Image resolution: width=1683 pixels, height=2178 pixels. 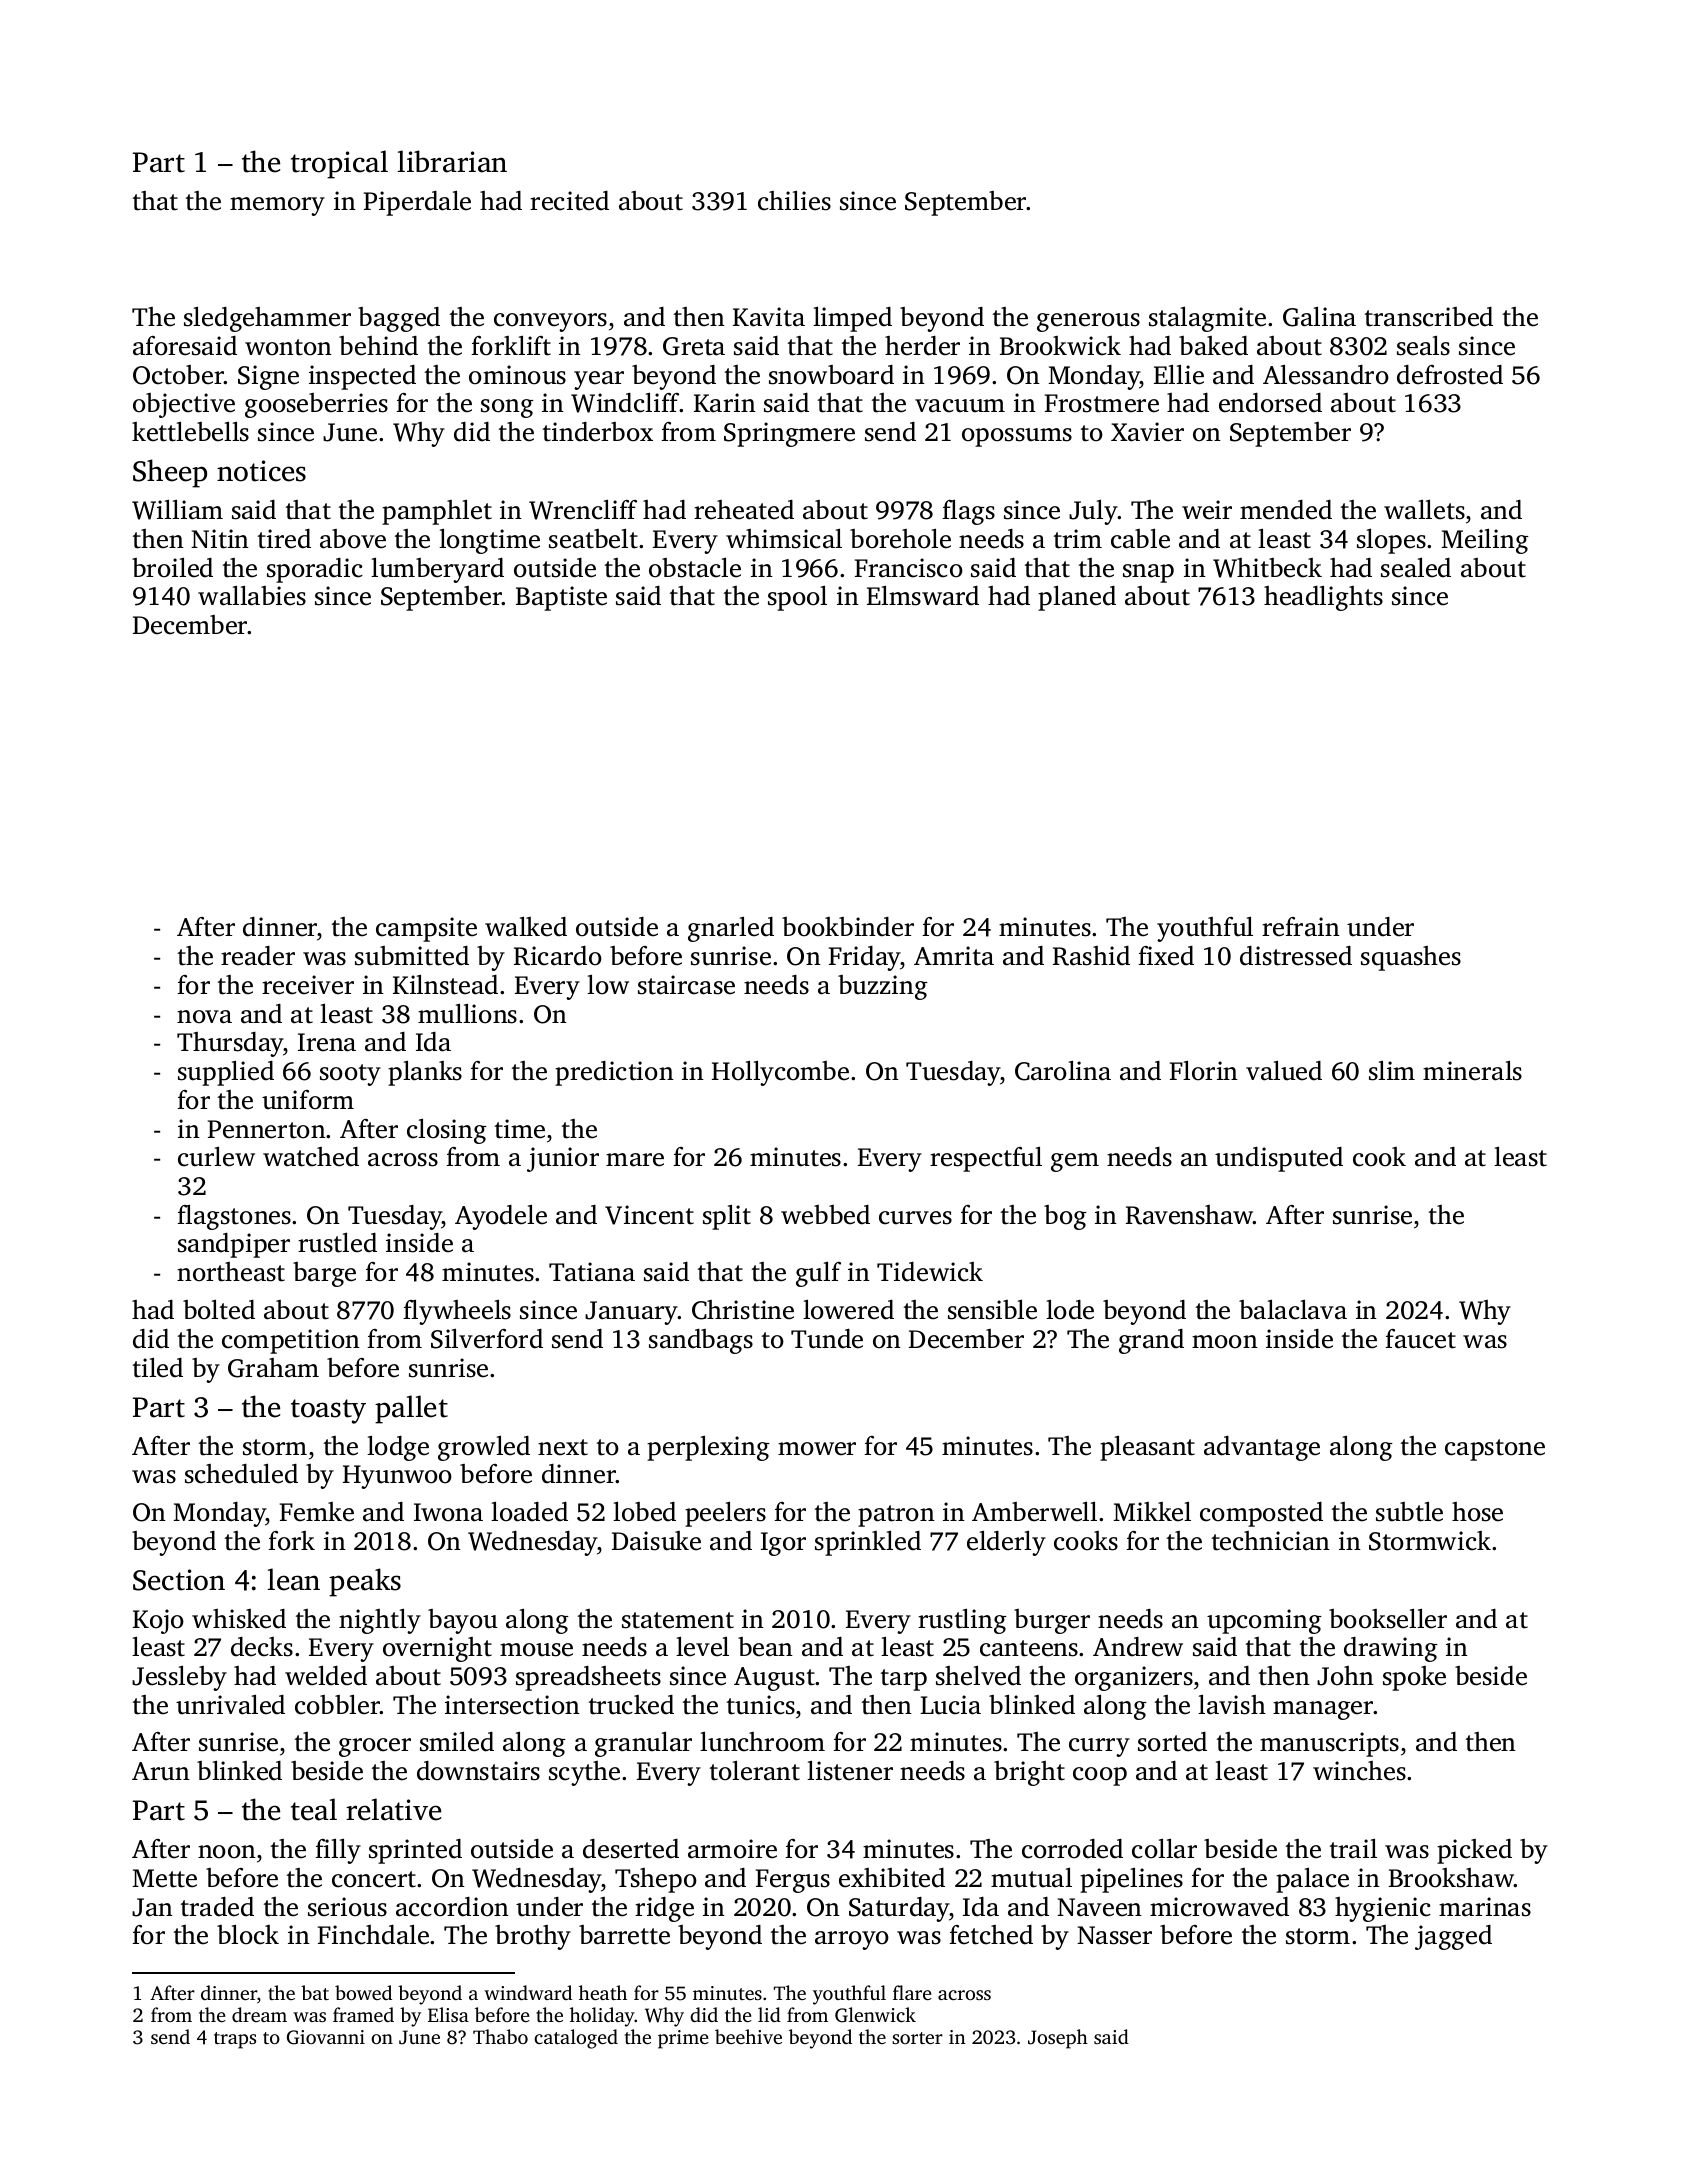 What do you see at coordinates (399, 319) in the image?
I see `bagged` at bounding box center [399, 319].
